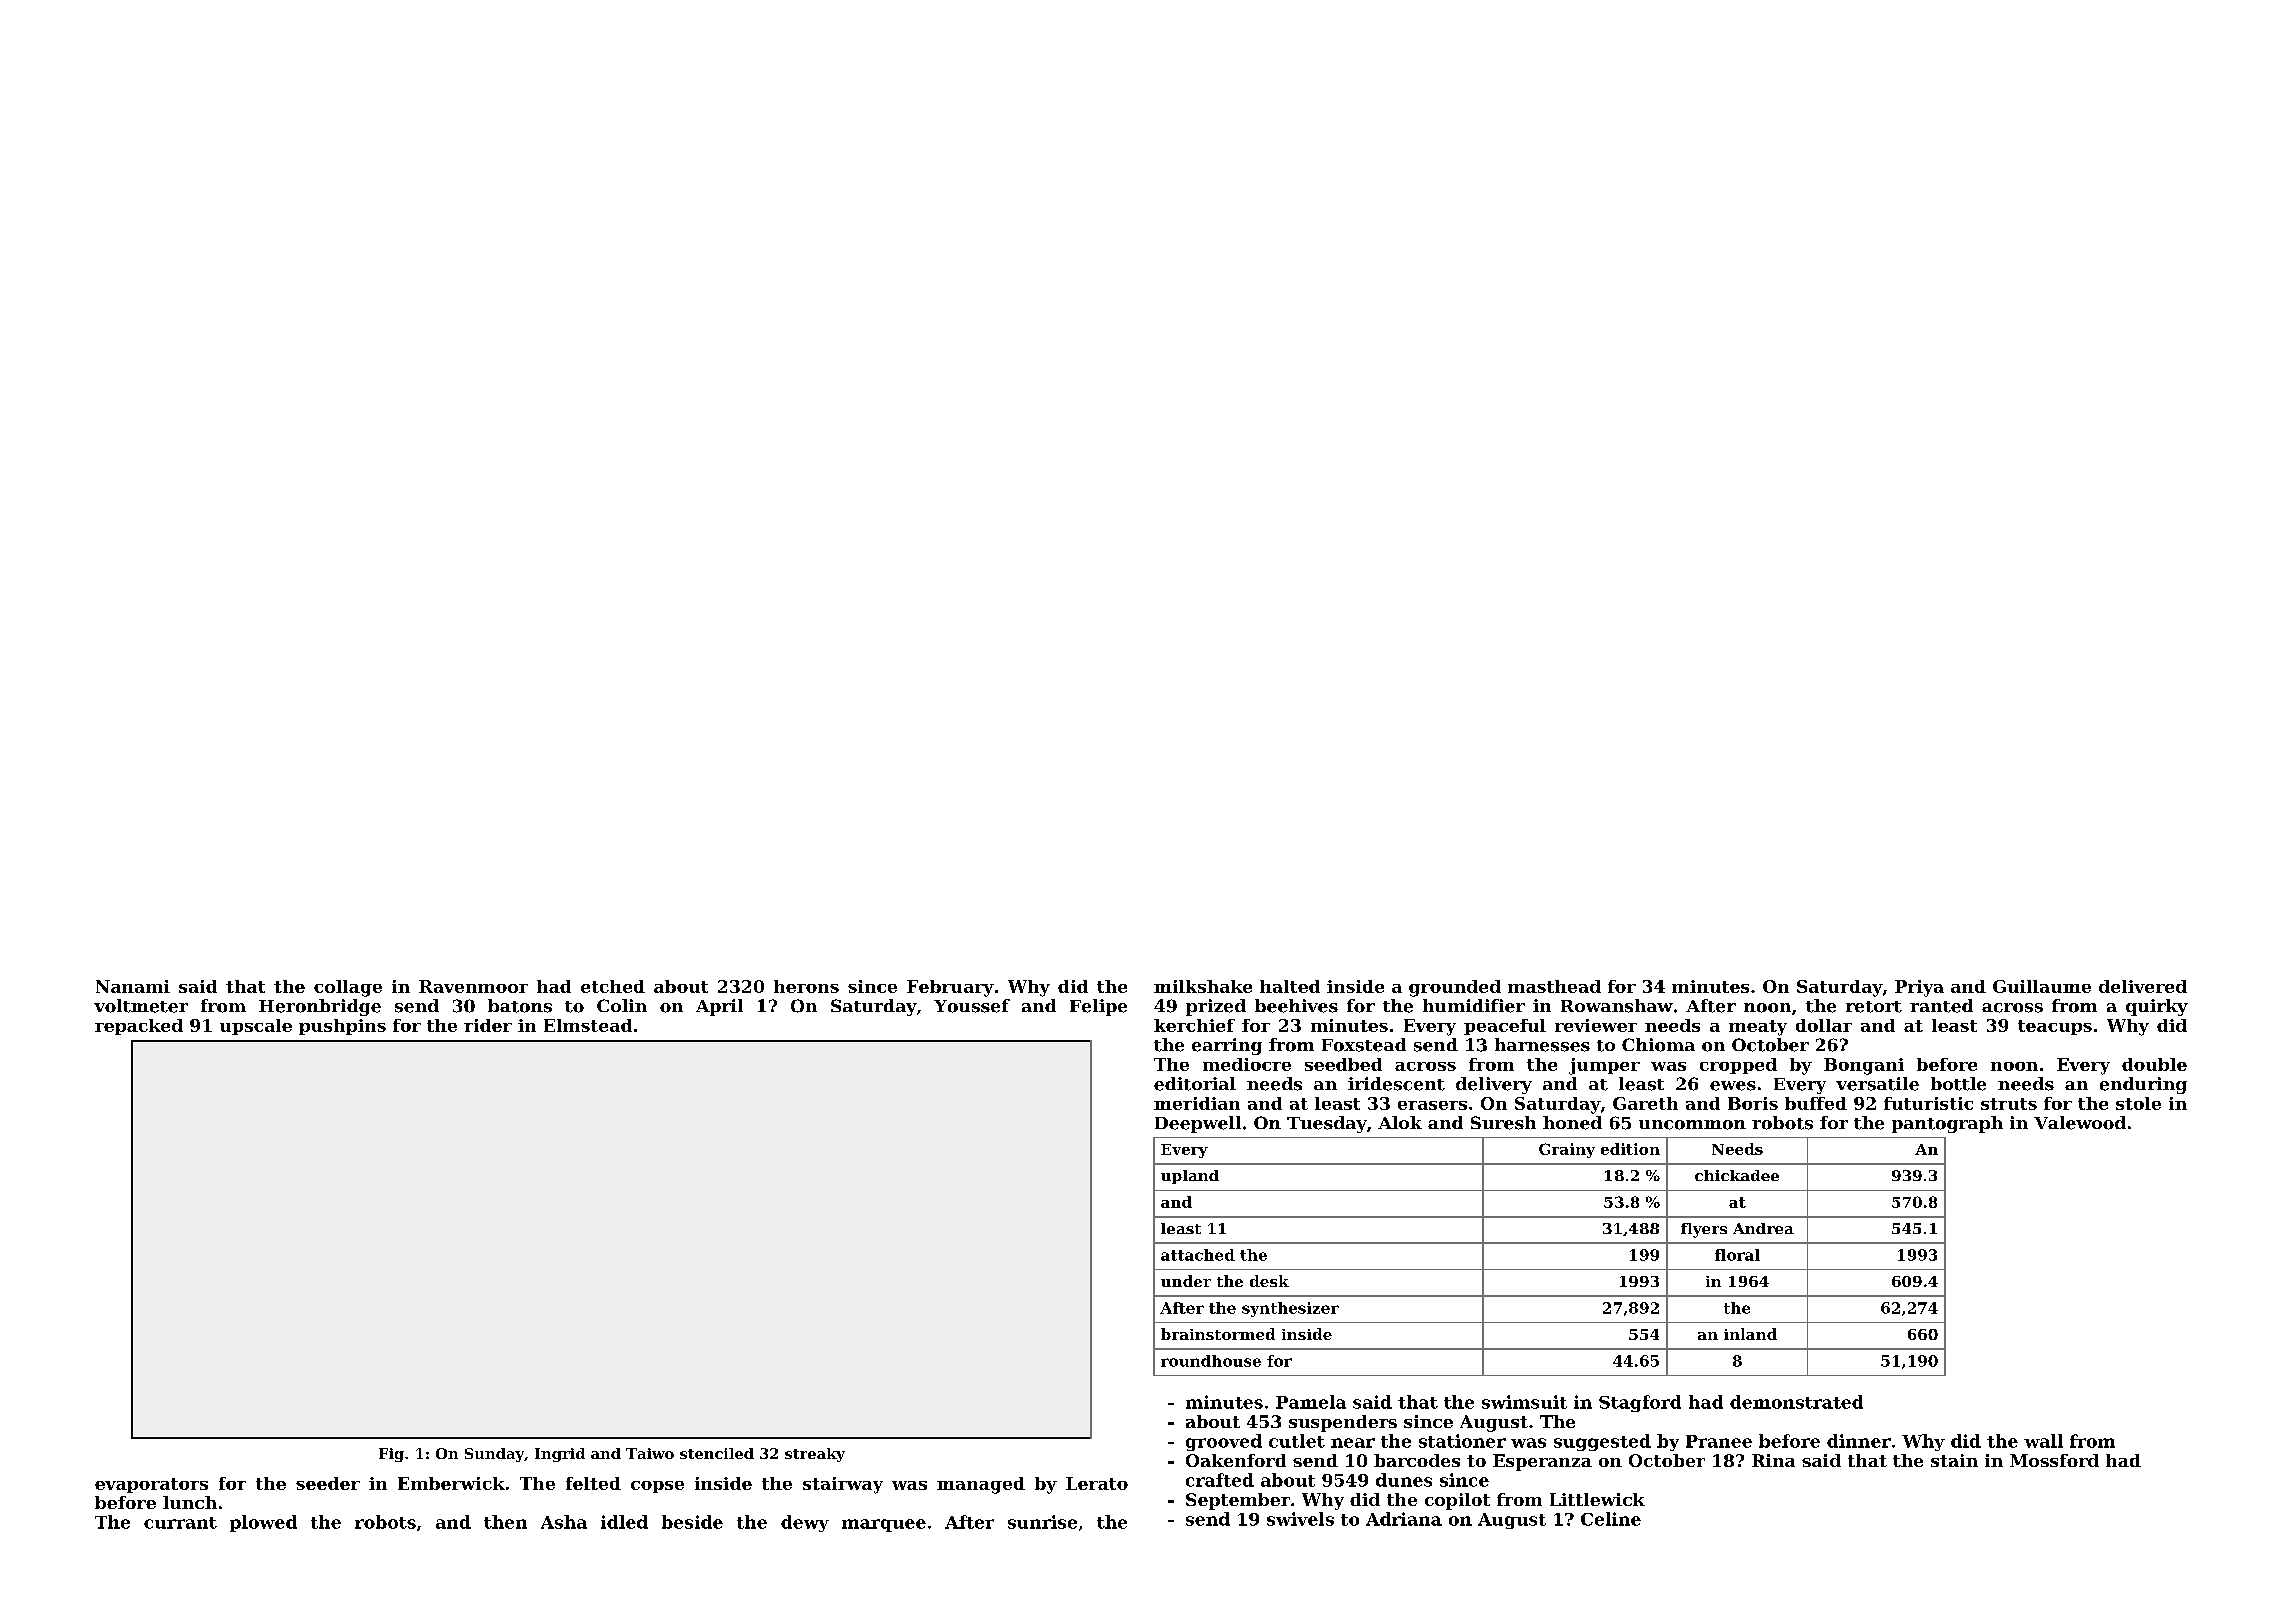 Image resolution: width=2282 pixels, height=1614 pixels. Describe the element at coordinates (950, 988) in the screenshot. I see `February` at that location.
